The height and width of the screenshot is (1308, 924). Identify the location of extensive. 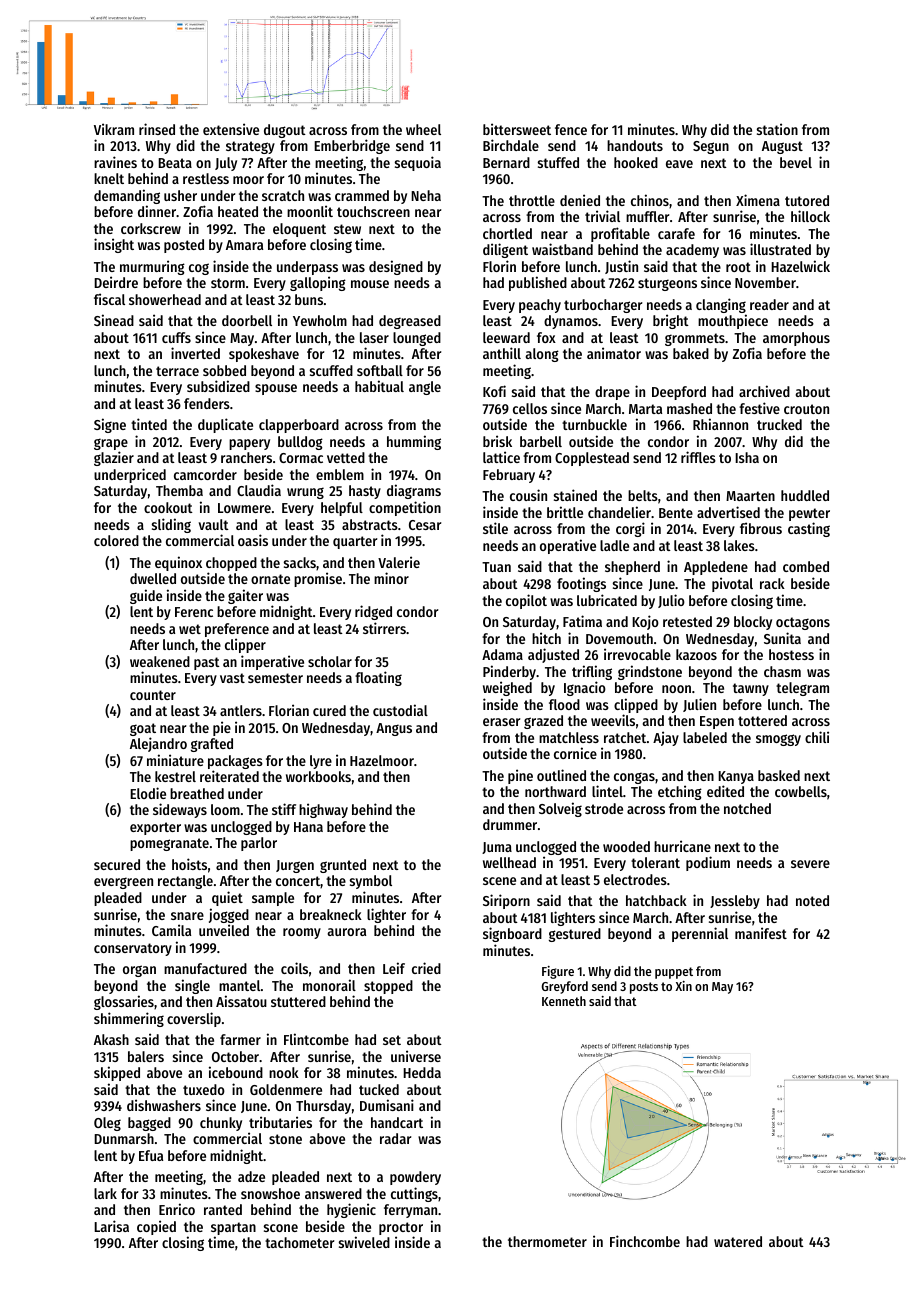
(231, 129).
